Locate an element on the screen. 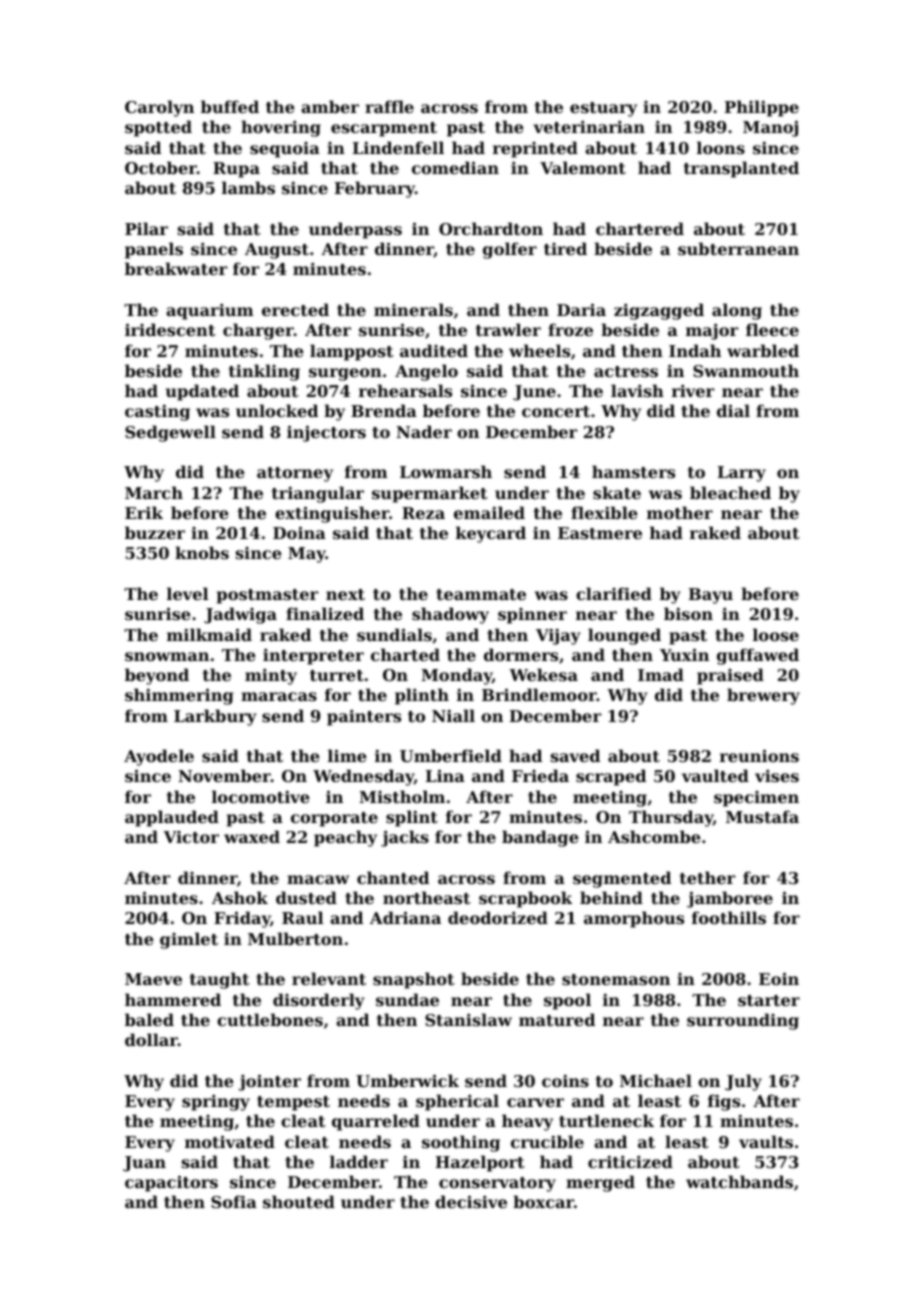 The image size is (924, 1314). updated is located at coordinates (202, 392).
